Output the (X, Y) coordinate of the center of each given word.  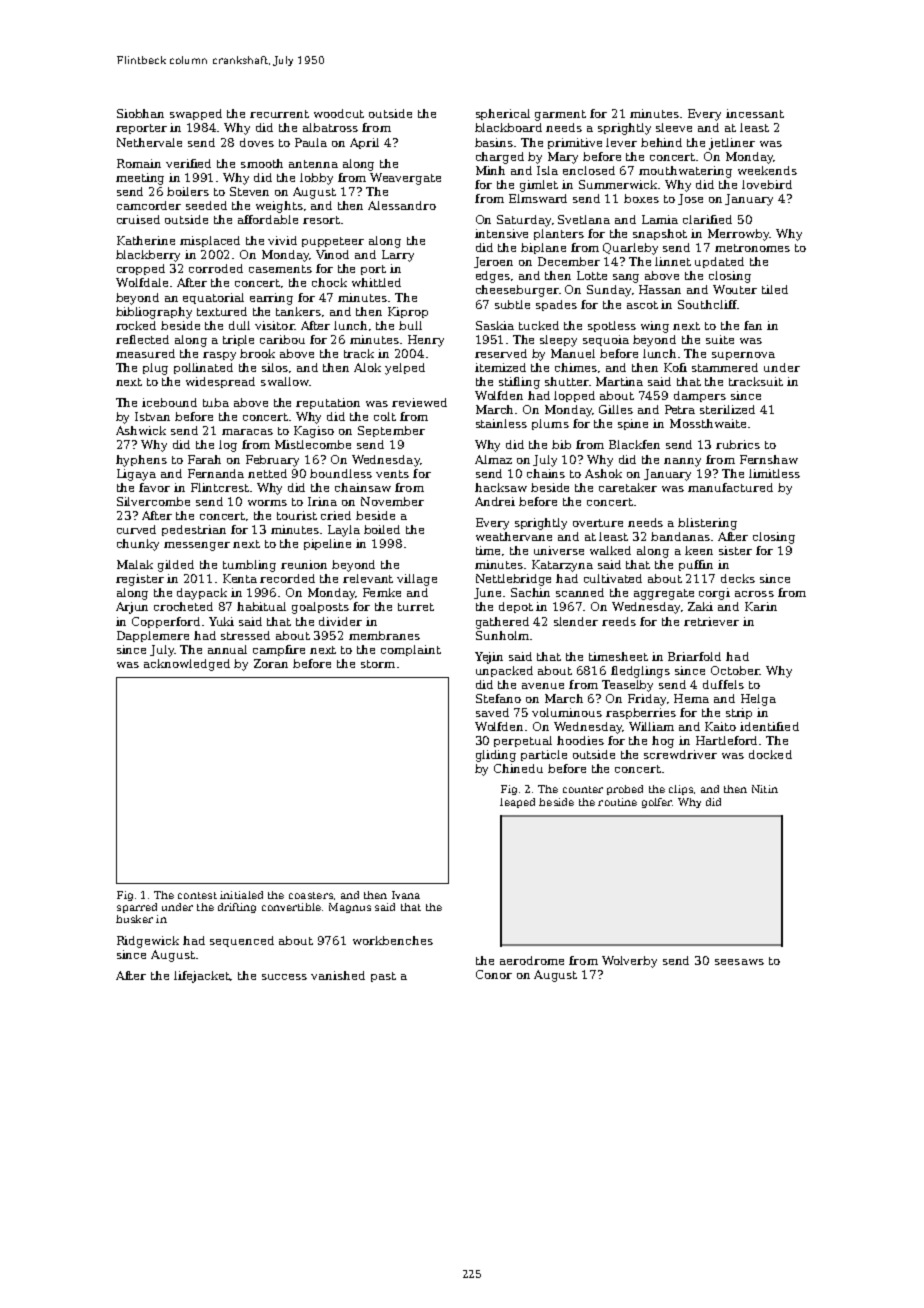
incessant (755, 113)
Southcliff (707, 304)
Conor (494, 974)
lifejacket (202, 977)
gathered (502, 623)
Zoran (271, 663)
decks (738, 578)
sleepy (558, 341)
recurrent (279, 114)
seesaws (739, 962)
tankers (298, 311)
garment (560, 115)
